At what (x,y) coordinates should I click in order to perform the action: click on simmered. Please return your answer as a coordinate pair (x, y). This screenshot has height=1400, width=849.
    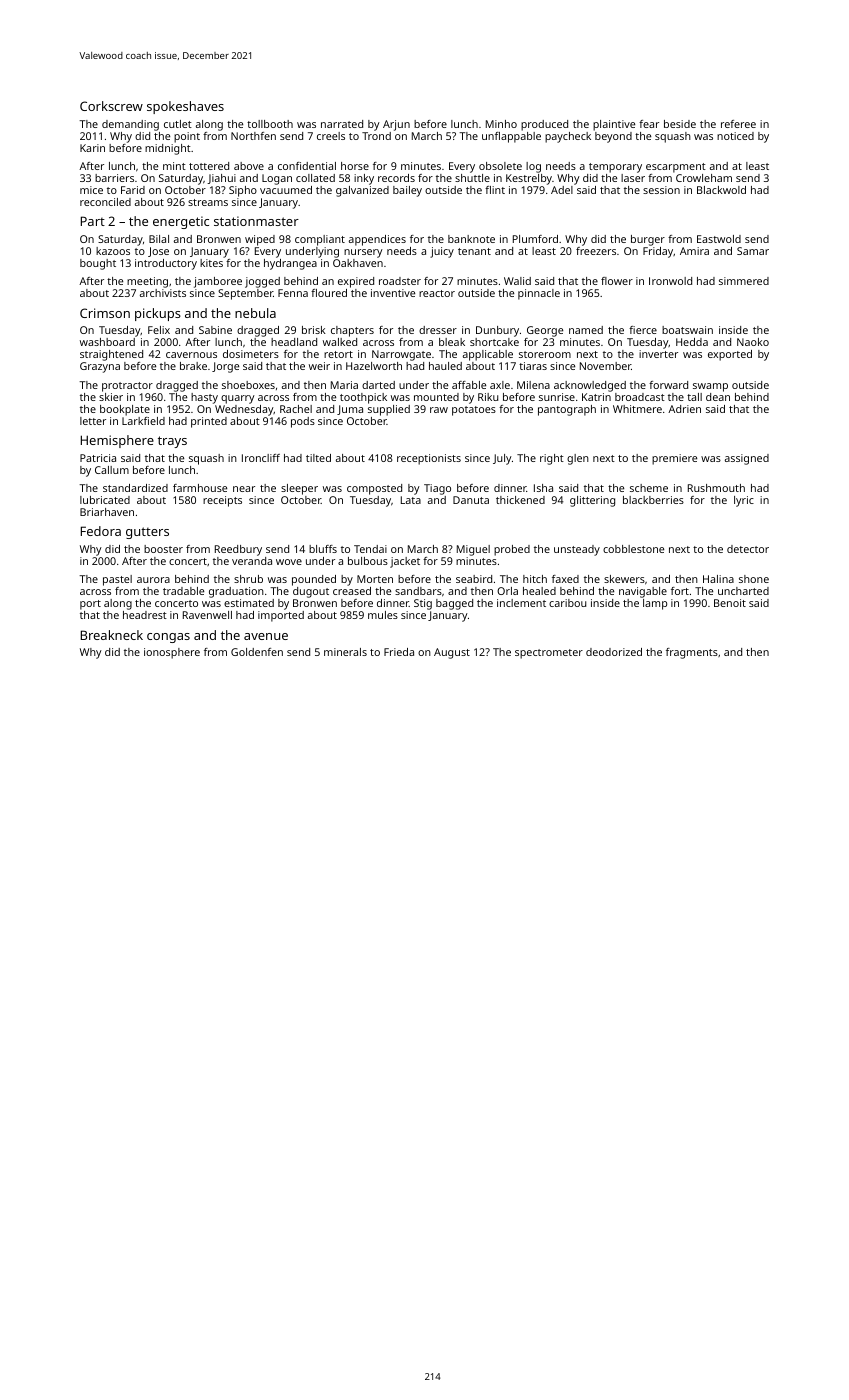
    Looking at the image, I should click on (744, 281).
